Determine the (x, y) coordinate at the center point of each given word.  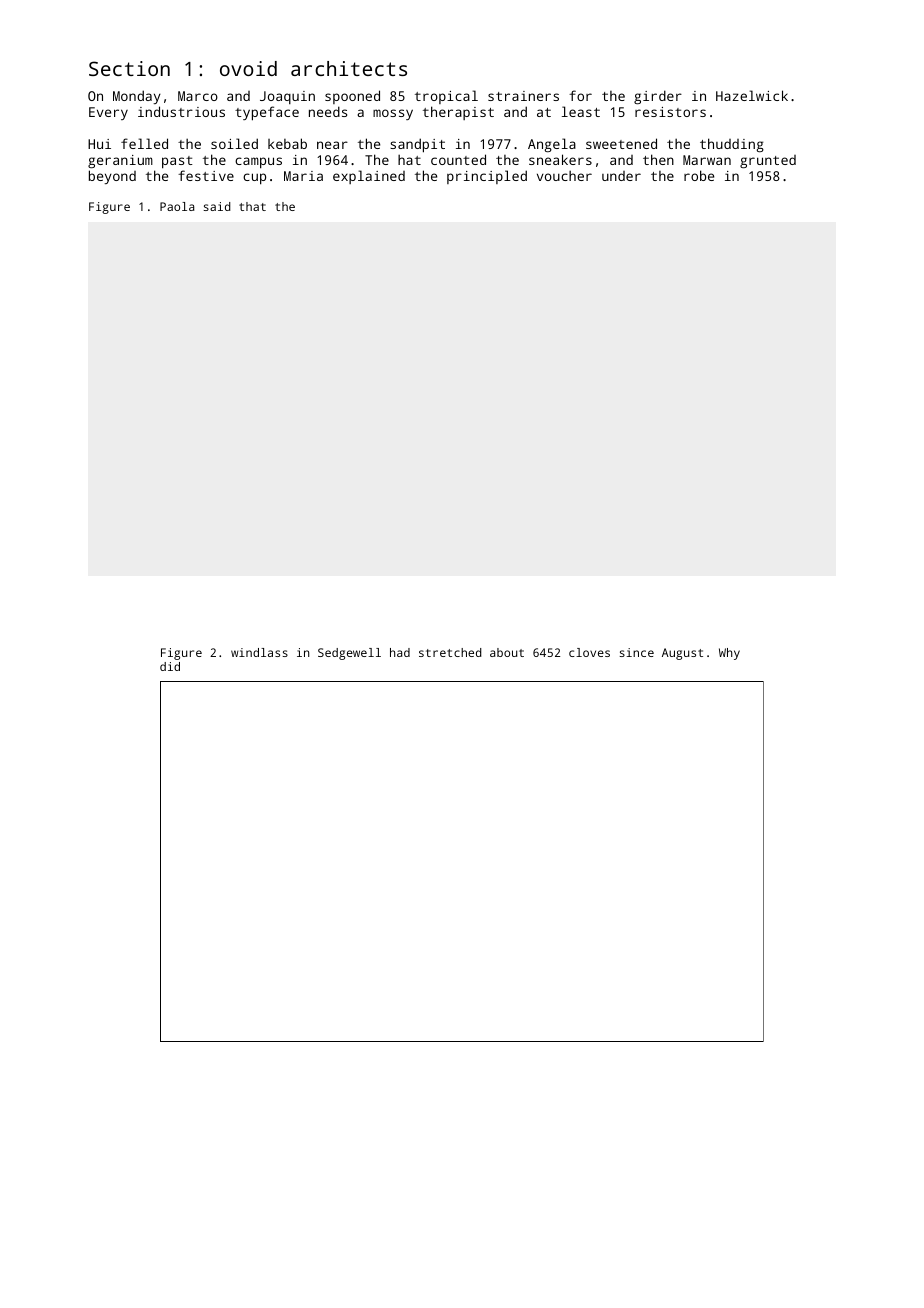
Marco (198, 96)
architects (349, 68)
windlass (259, 652)
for (580, 95)
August (682, 654)
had (400, 652)
